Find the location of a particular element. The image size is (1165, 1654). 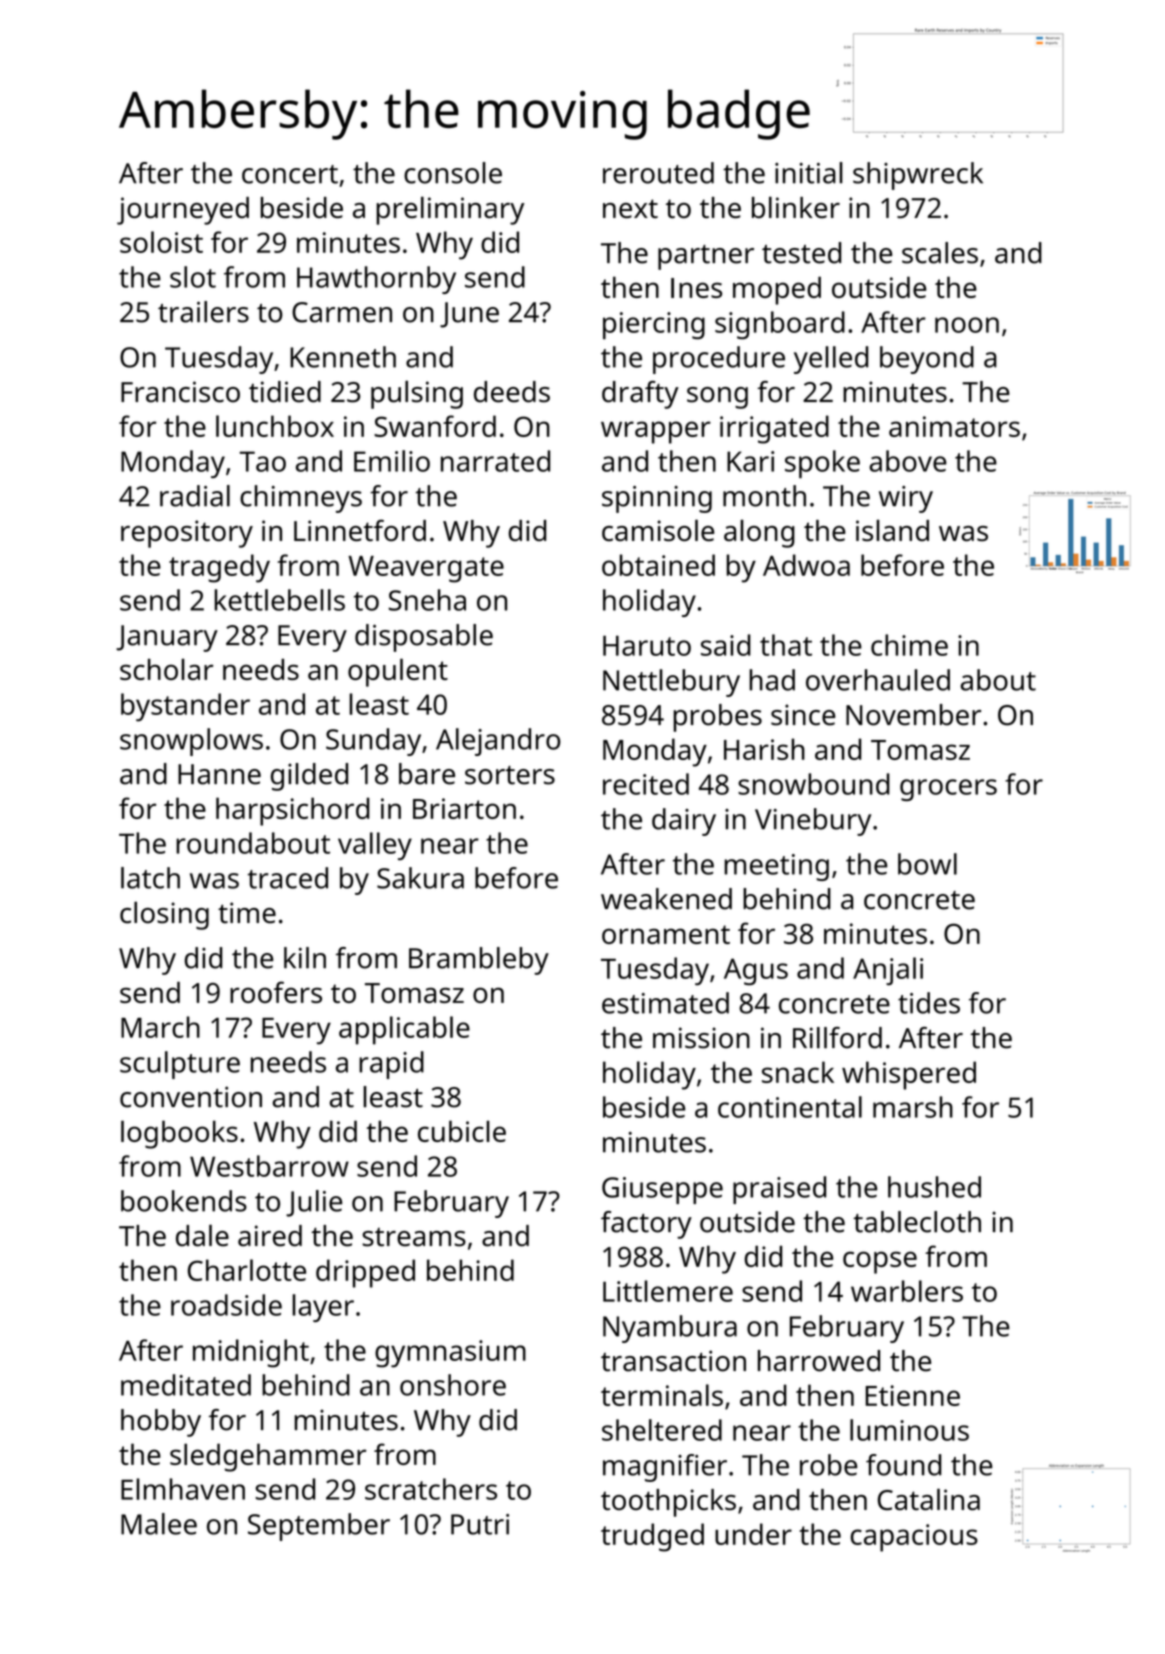

Sakura is located at coordinates (420, 878).
